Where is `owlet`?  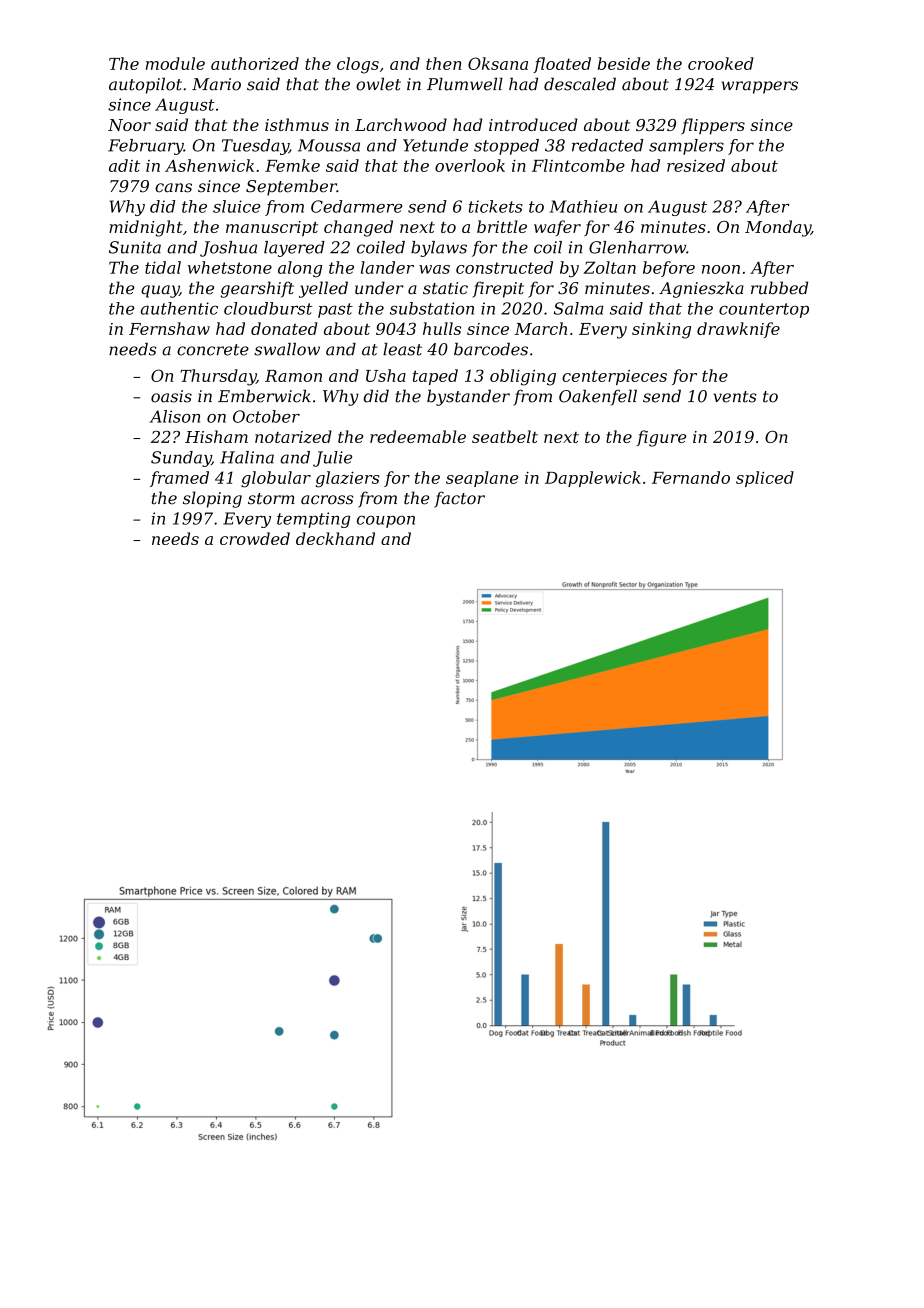 owlet is located at coordinates (378, 84).
